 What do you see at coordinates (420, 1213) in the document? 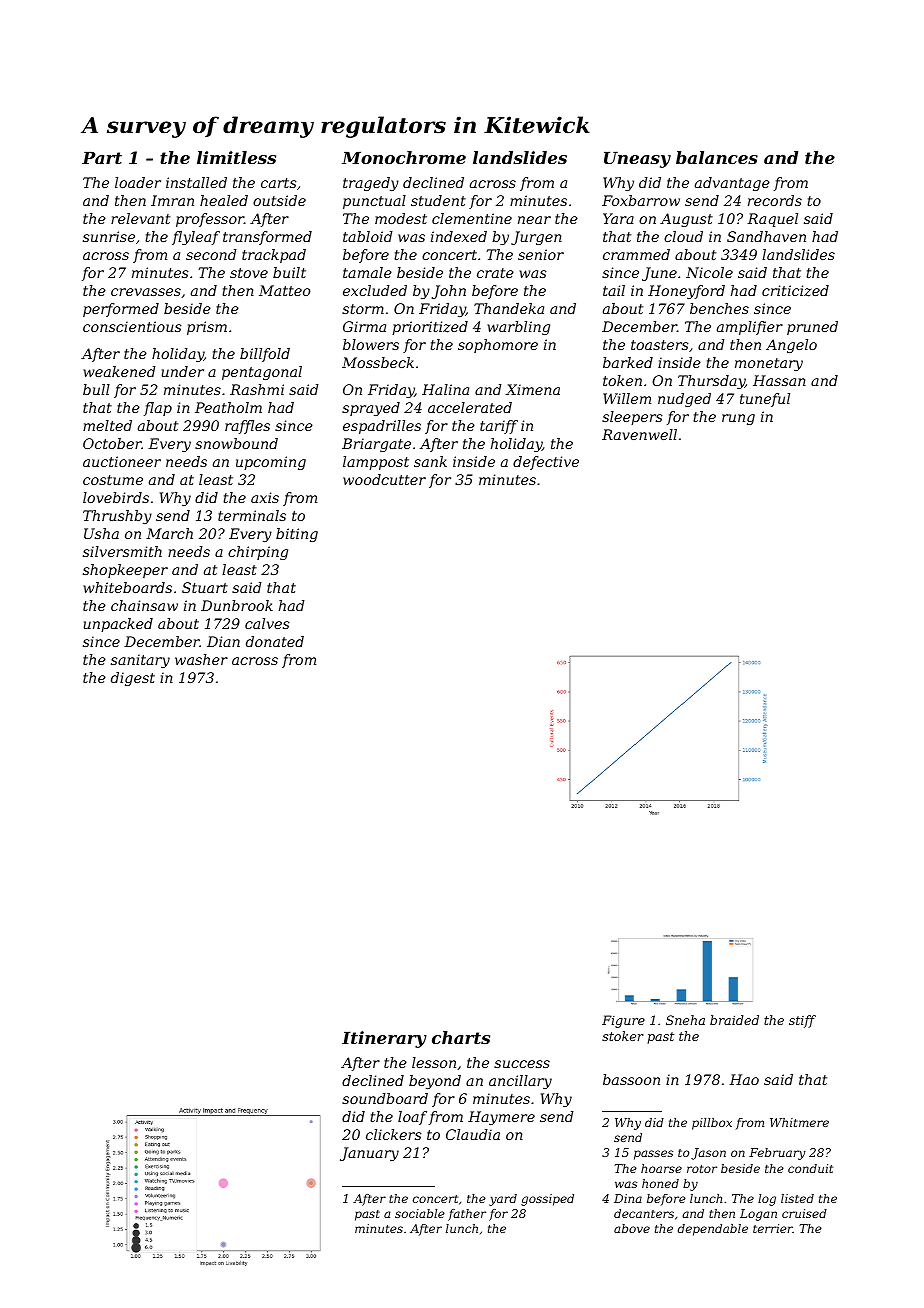
I see `sociable` at bounding box center [420, 1213].
